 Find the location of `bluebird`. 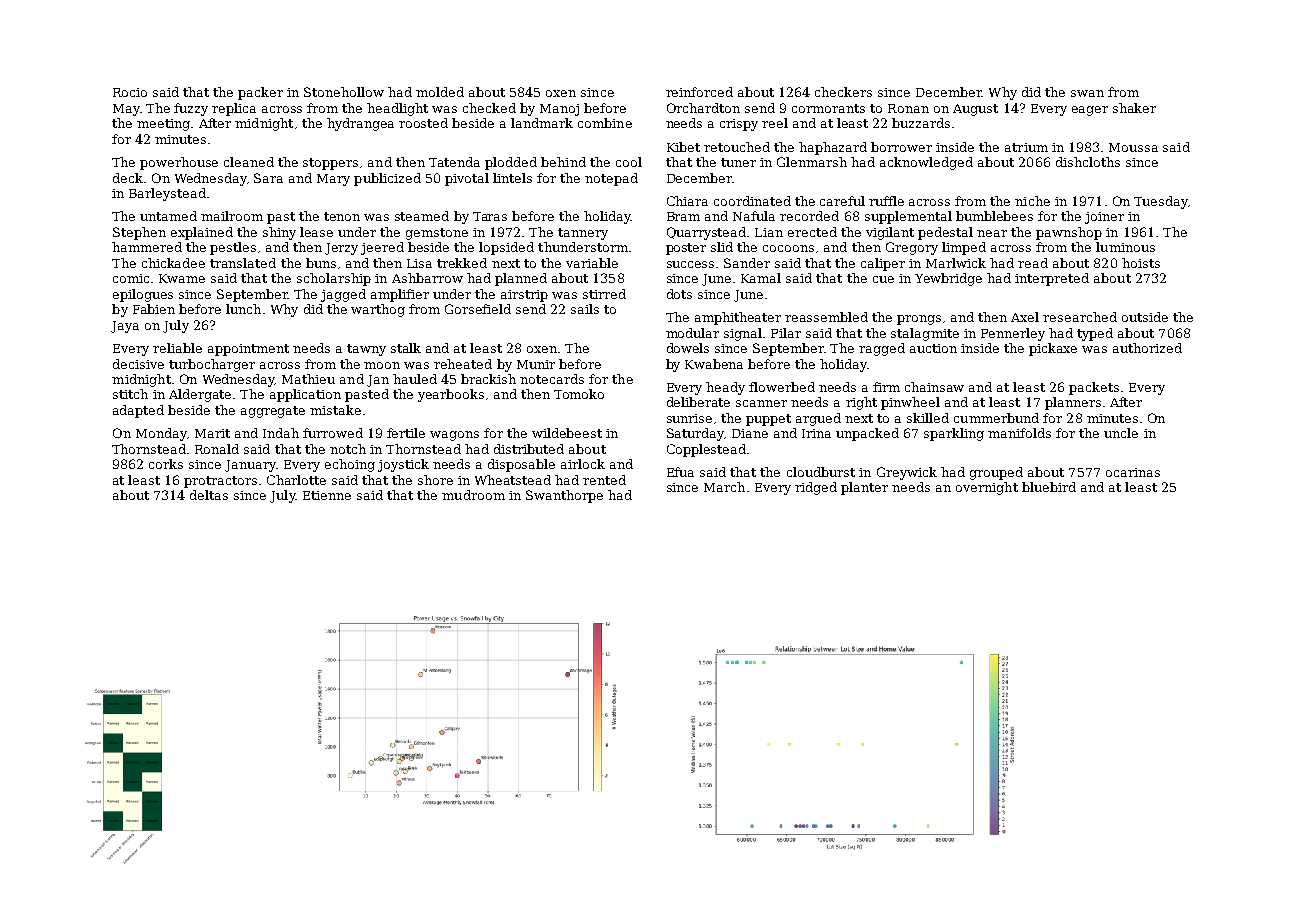

bluebird is located at coordinates (1049, 487).
